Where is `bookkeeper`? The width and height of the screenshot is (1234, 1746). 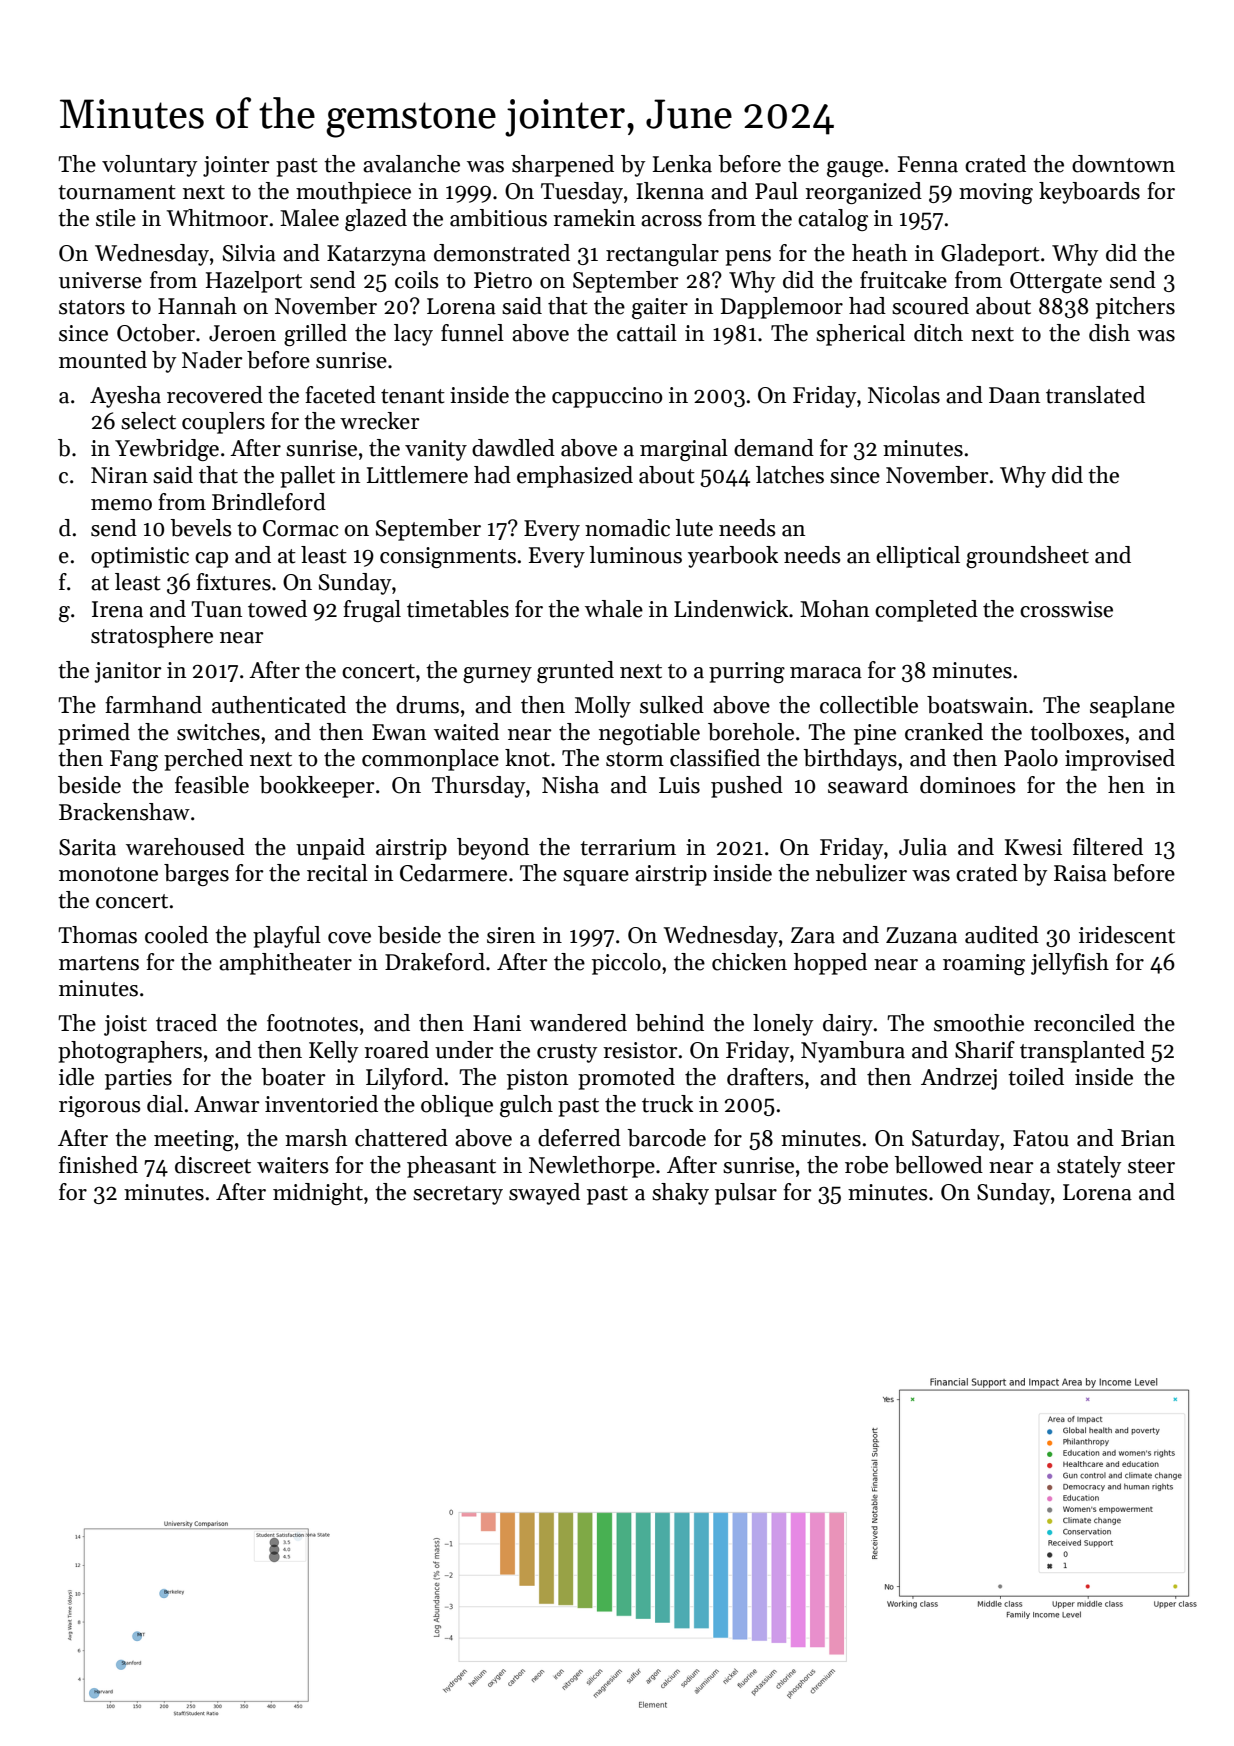
bookkeeper is located at coordinates (317, 787).
